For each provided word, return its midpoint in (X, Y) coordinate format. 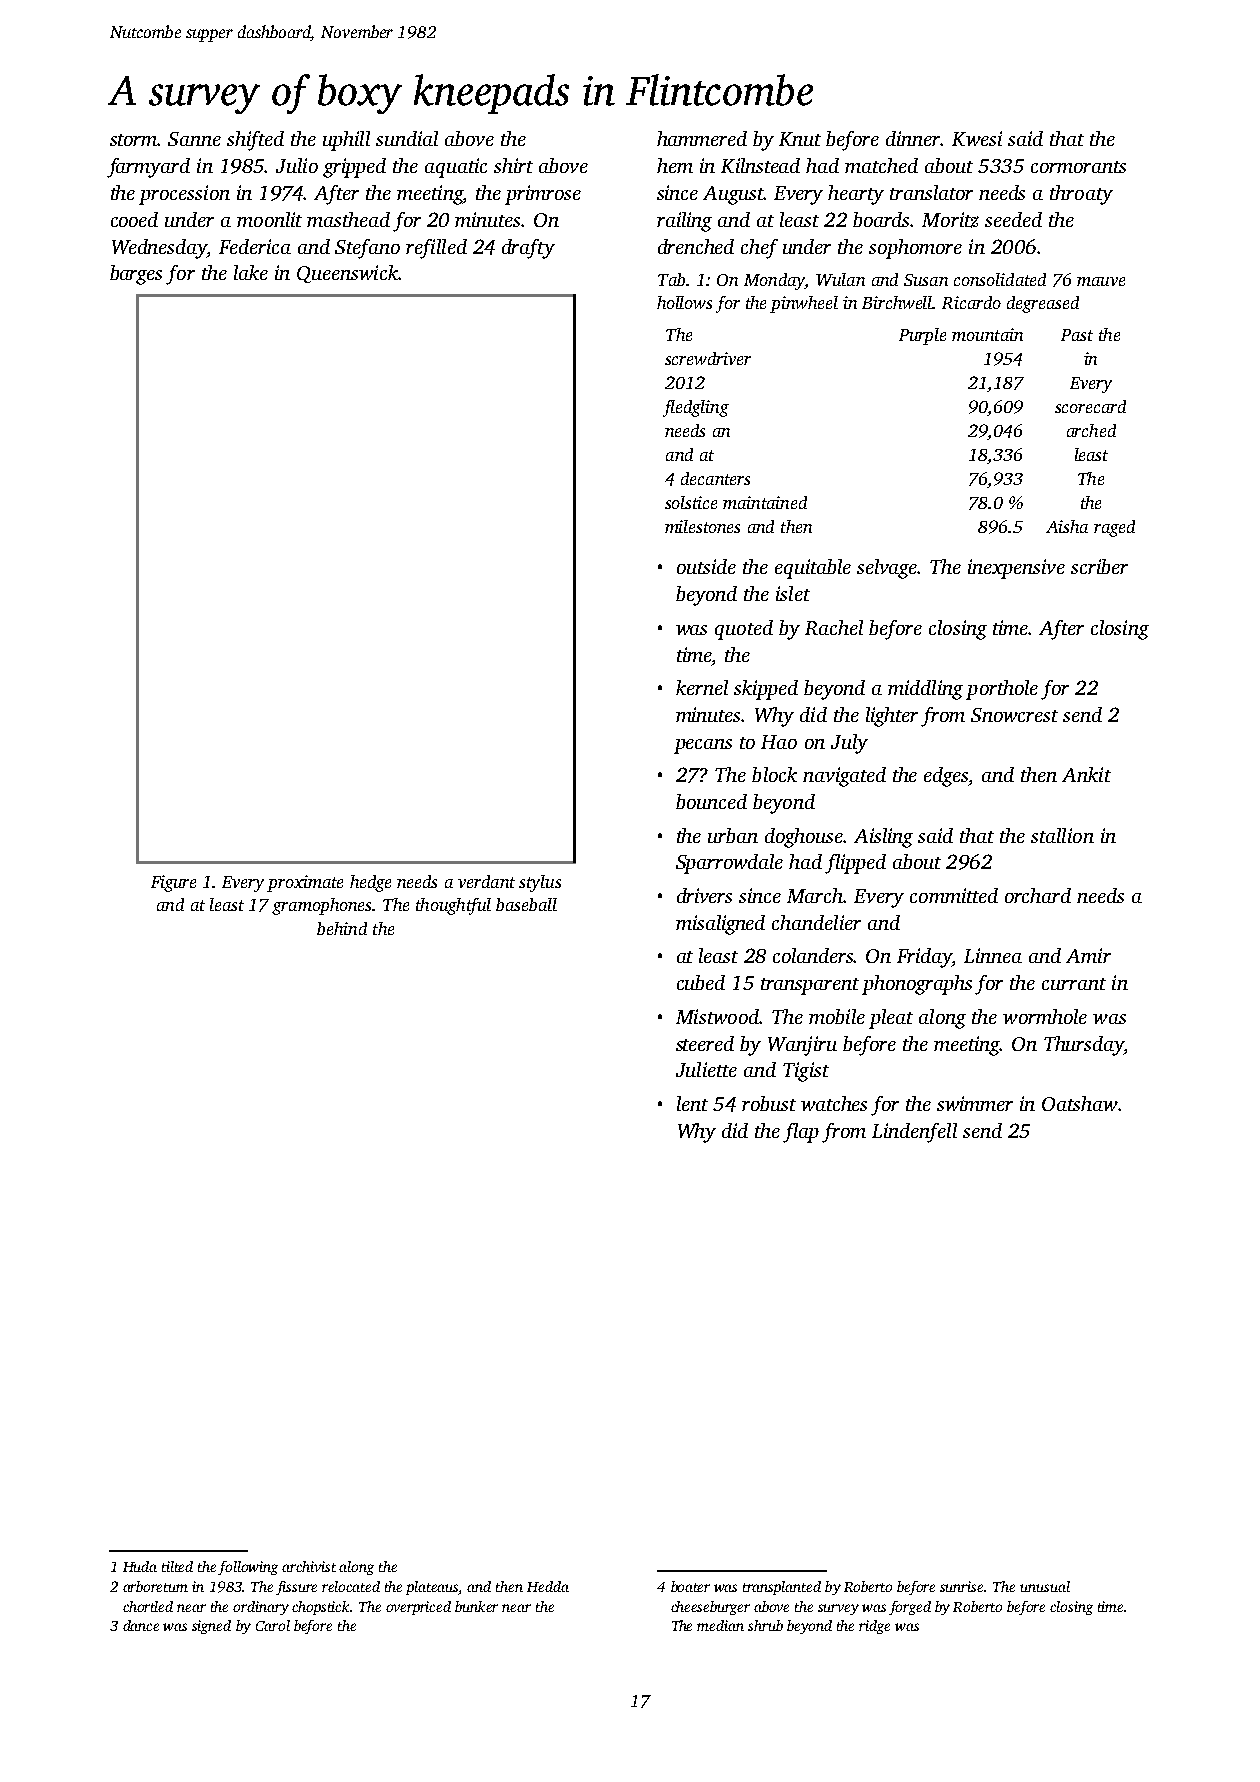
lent (692, 1103)
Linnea (993, 955)
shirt (513, 165)
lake (251, 272)
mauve (1101, 281)
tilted (177, 1566)
